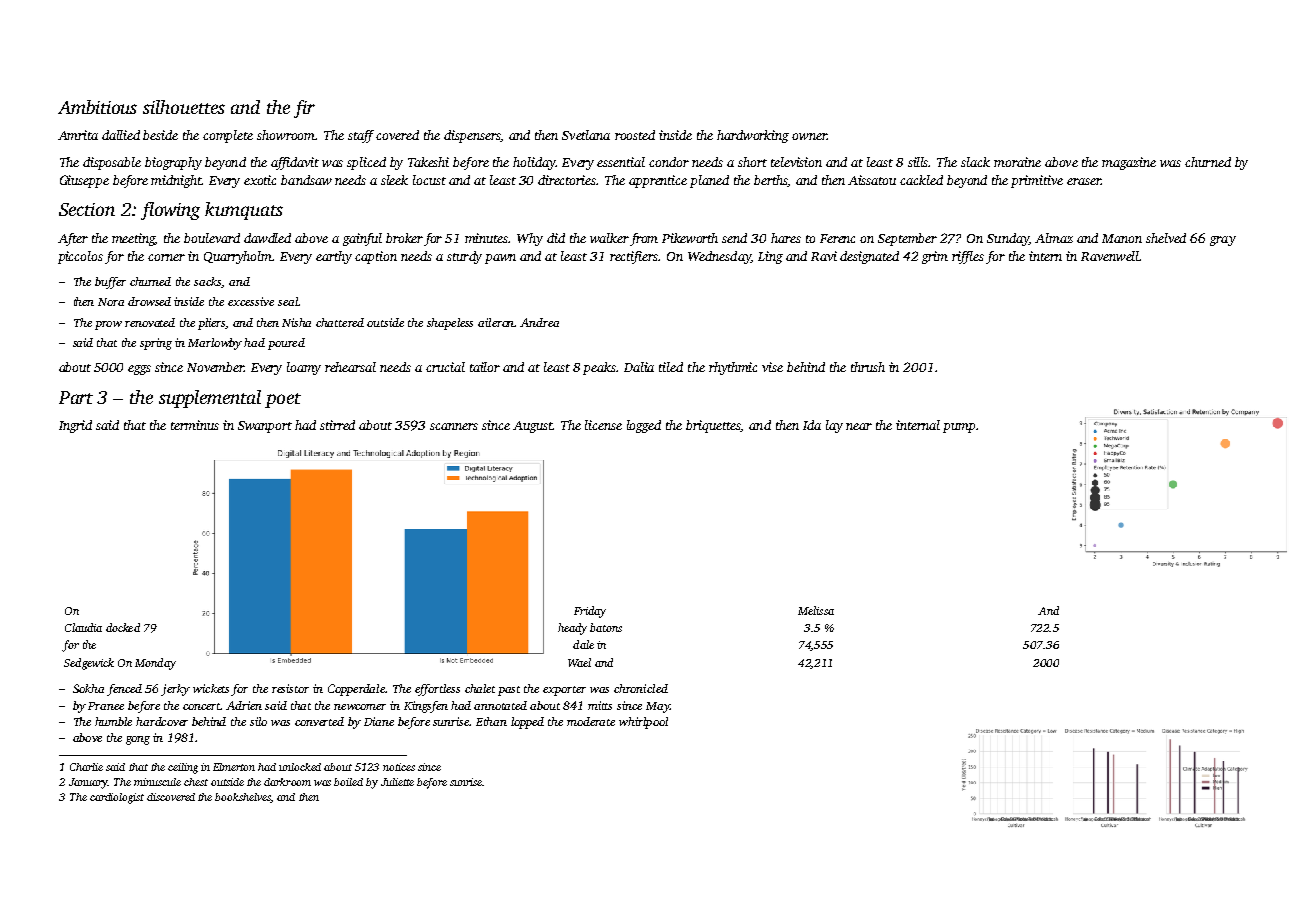  Describe the element at coordinates (195, 425) in the page. I see `terminus` at that location.
